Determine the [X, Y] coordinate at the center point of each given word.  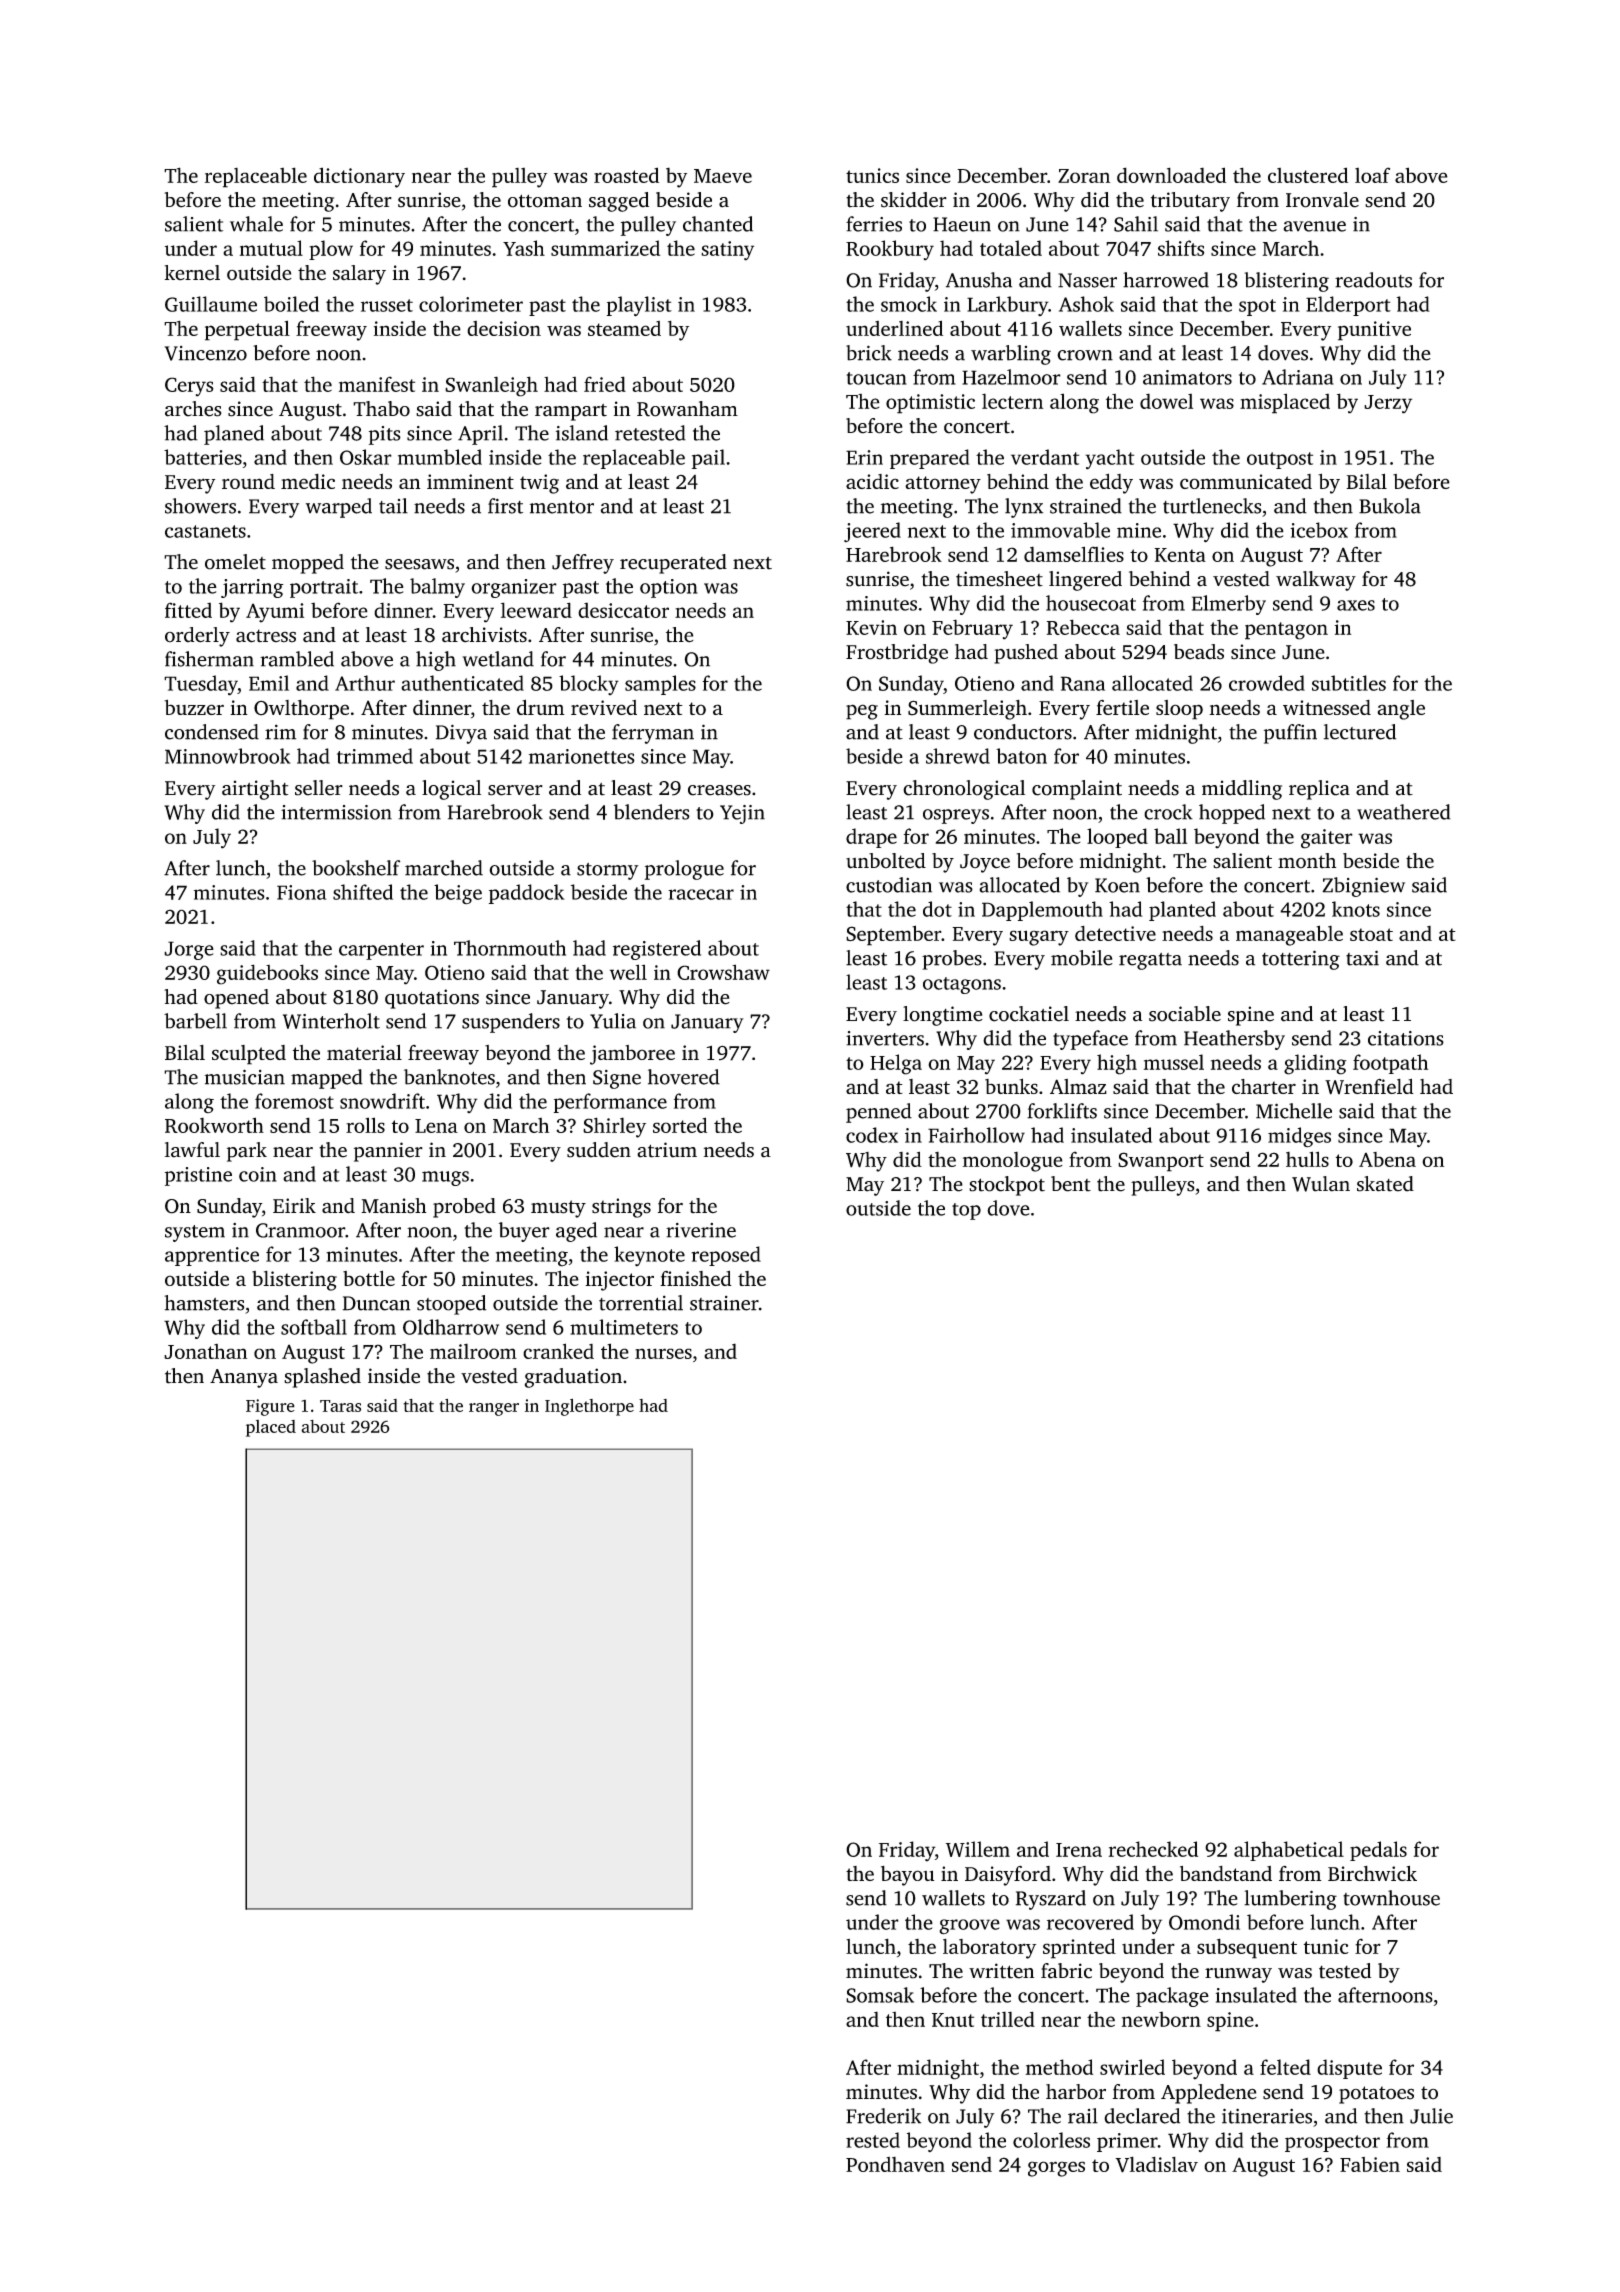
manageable [1289, 935]
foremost [294, 1101]
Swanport [1161, 1162]
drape [871, 838]
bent [1071, 1184]
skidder [914, 200]
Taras [340, 1406]
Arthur [365, 683]
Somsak [880, 1995]
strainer [724, 1303]
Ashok [1086, 304]
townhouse [1391, 1898]
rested [873, 2140]
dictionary [359, 177]
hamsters [204, 1303]
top [966, 1211]
